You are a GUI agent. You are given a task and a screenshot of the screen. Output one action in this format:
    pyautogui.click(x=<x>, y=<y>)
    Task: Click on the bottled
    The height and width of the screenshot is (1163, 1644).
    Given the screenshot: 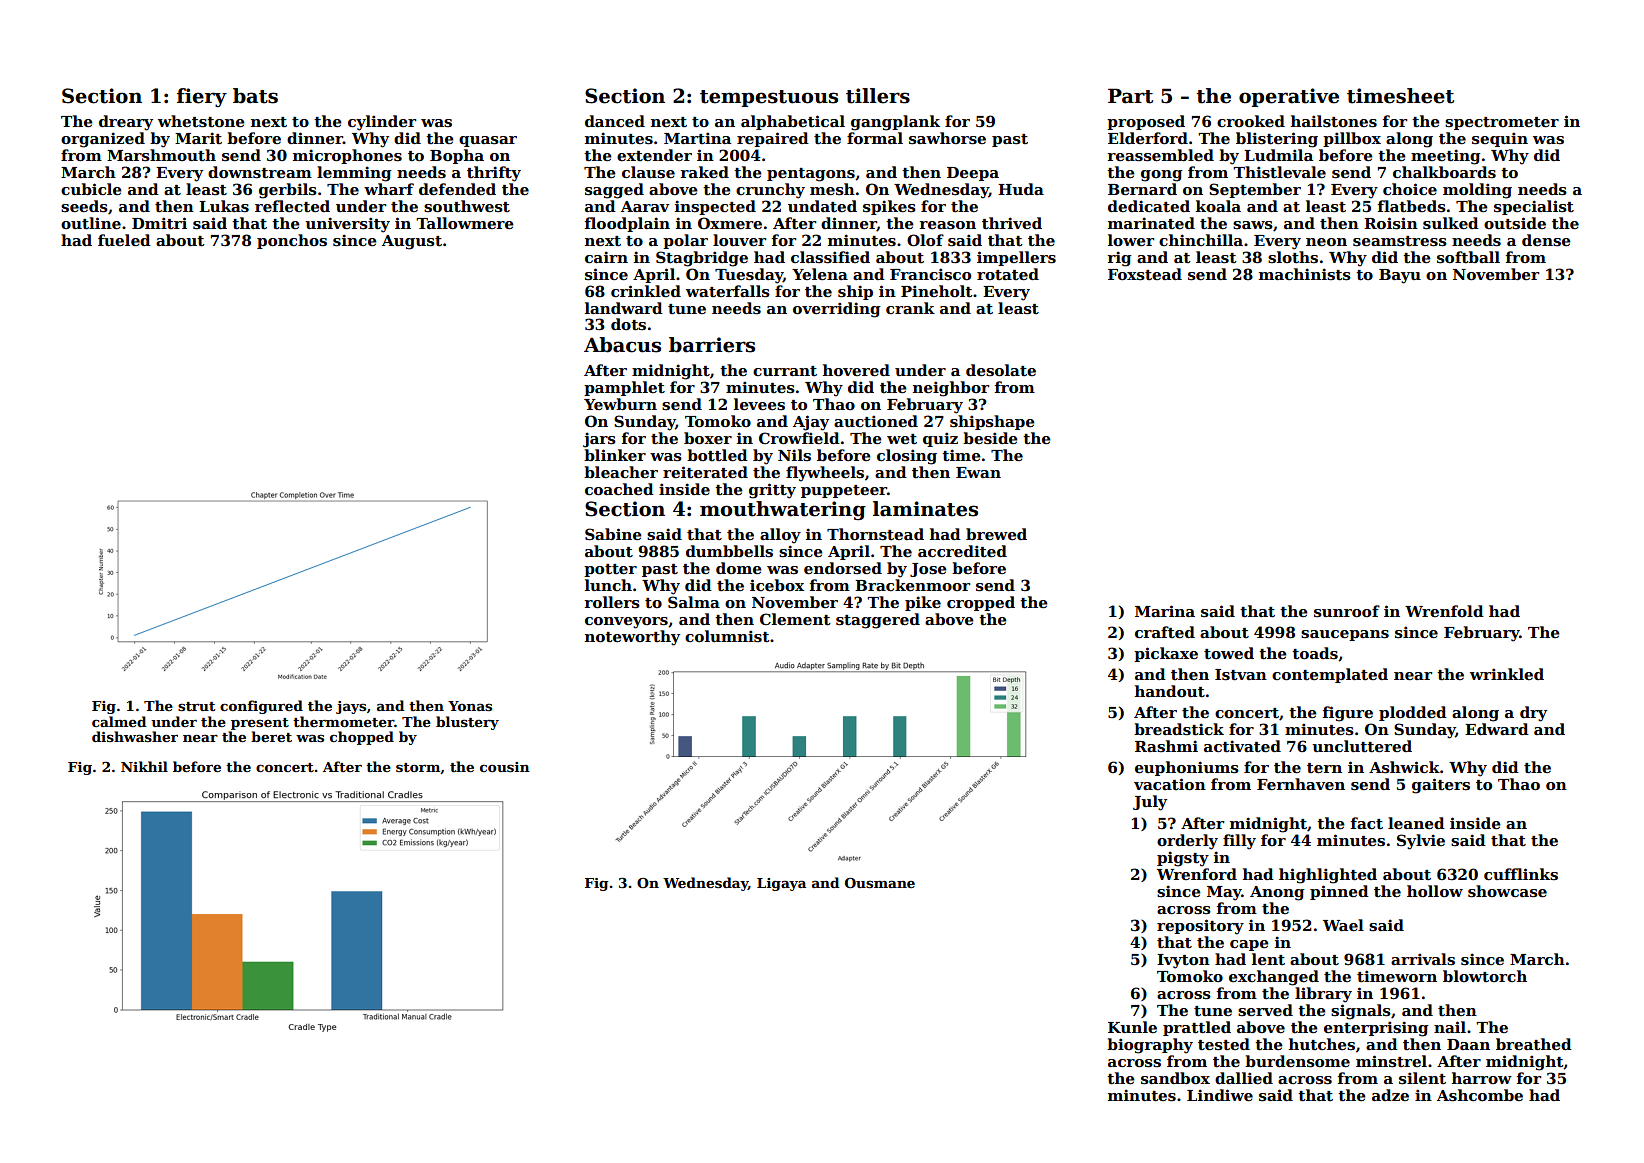 What is the action you would take?
    pyautogui.click(x=717, y=455)
